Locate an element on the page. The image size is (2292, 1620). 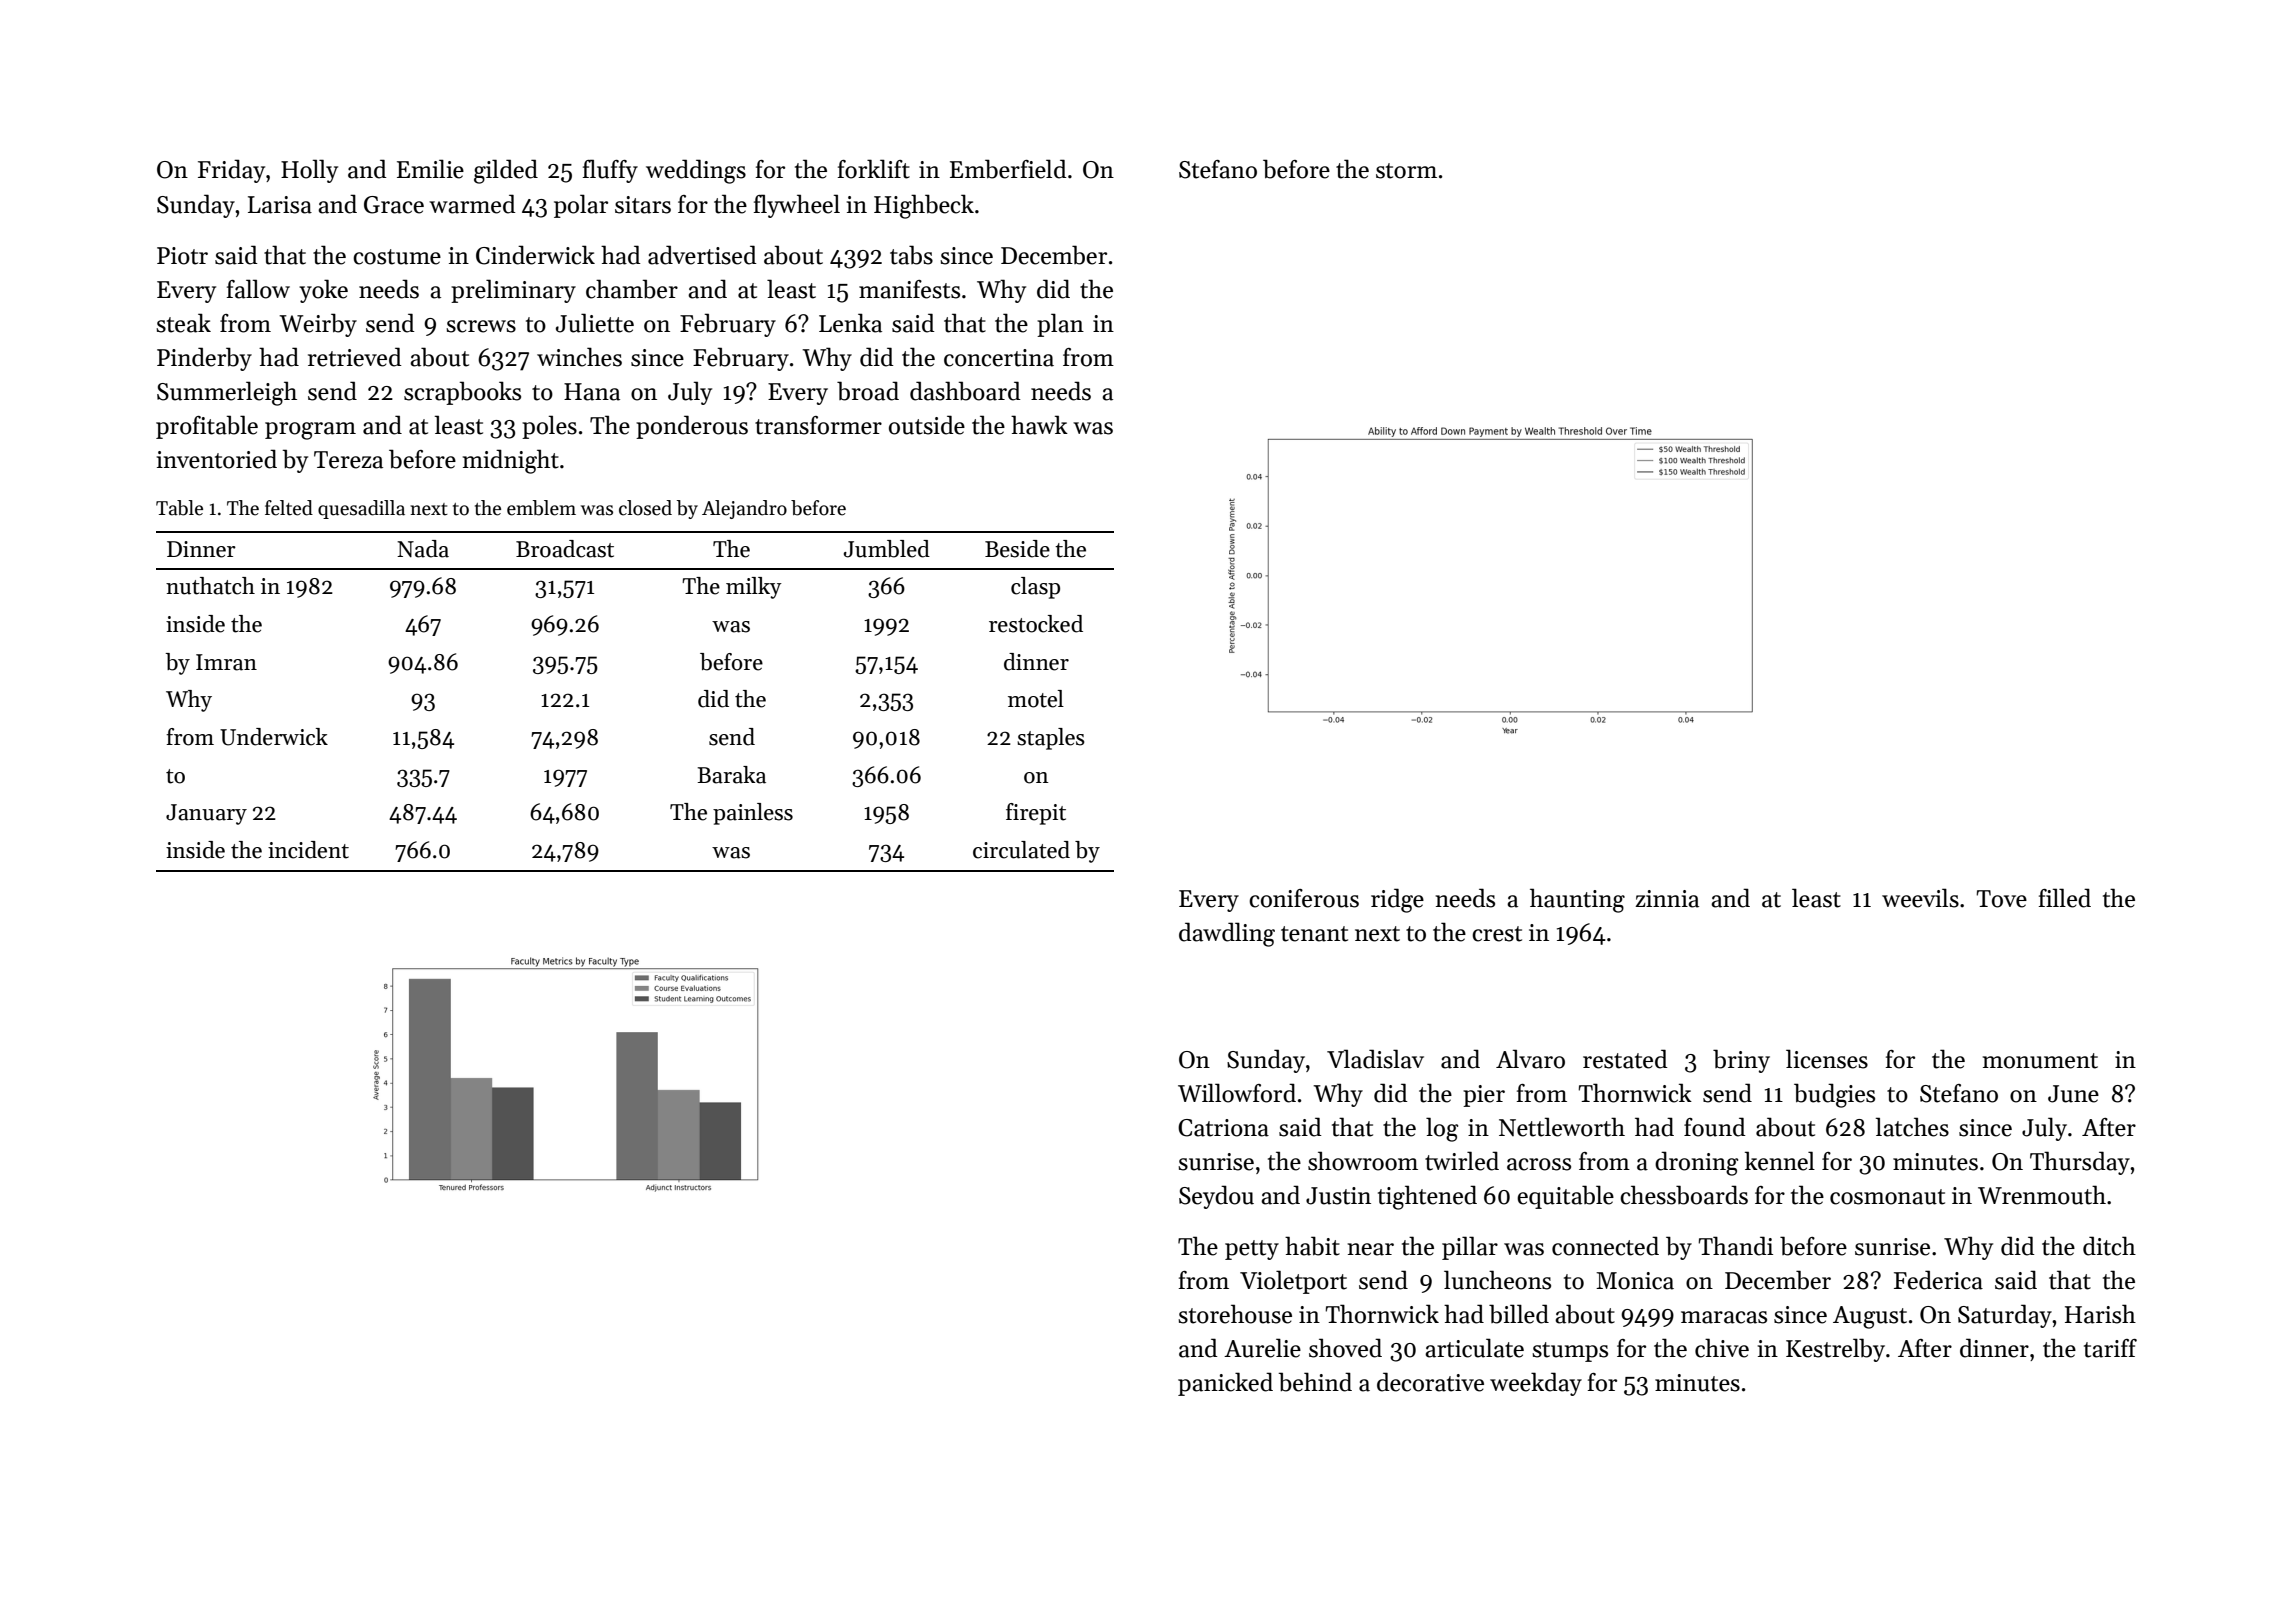
hawk is located at coordinates (1039, 425).
